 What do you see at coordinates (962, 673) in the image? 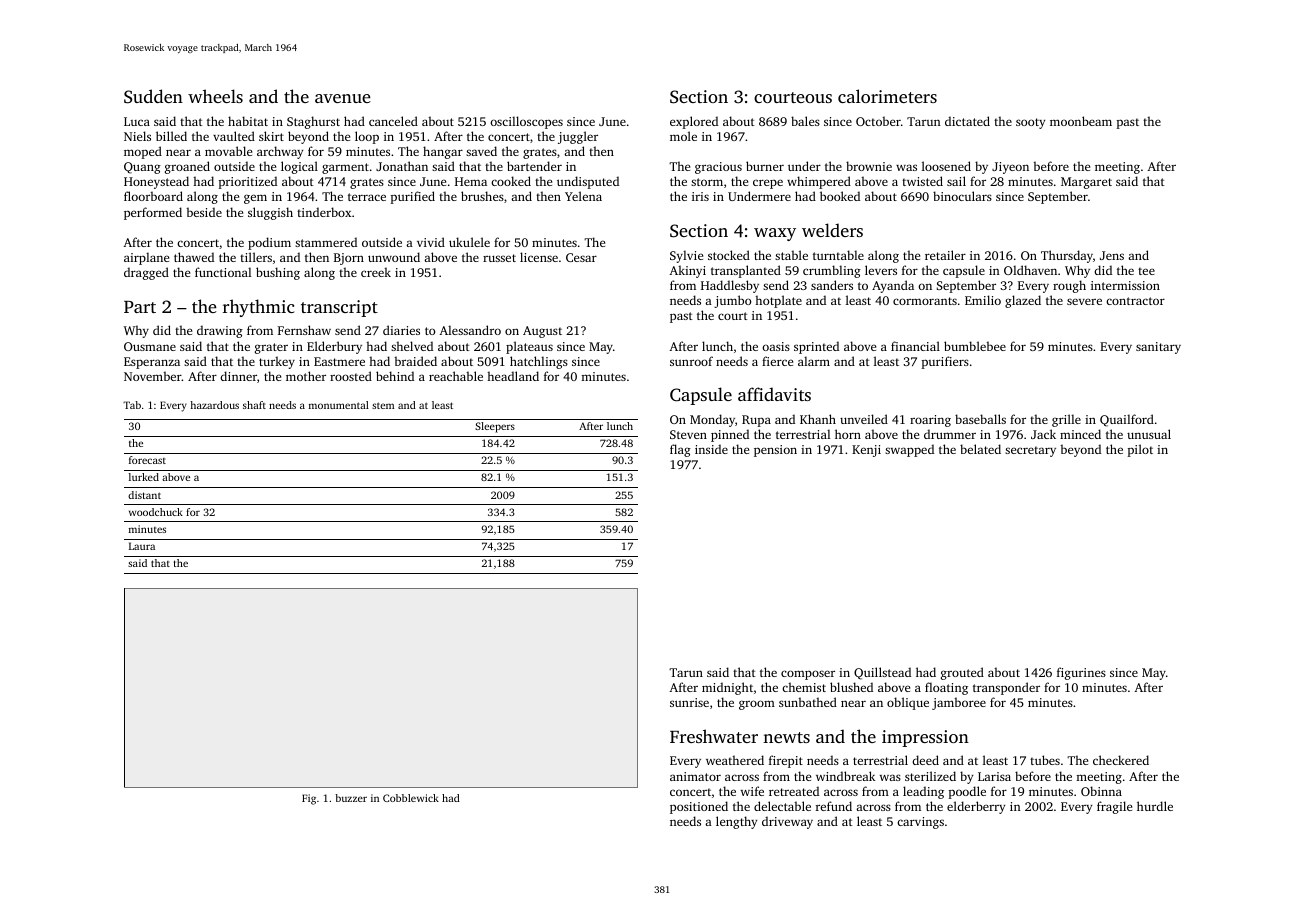
I see `grouted` at bounding box center [962, 673].
